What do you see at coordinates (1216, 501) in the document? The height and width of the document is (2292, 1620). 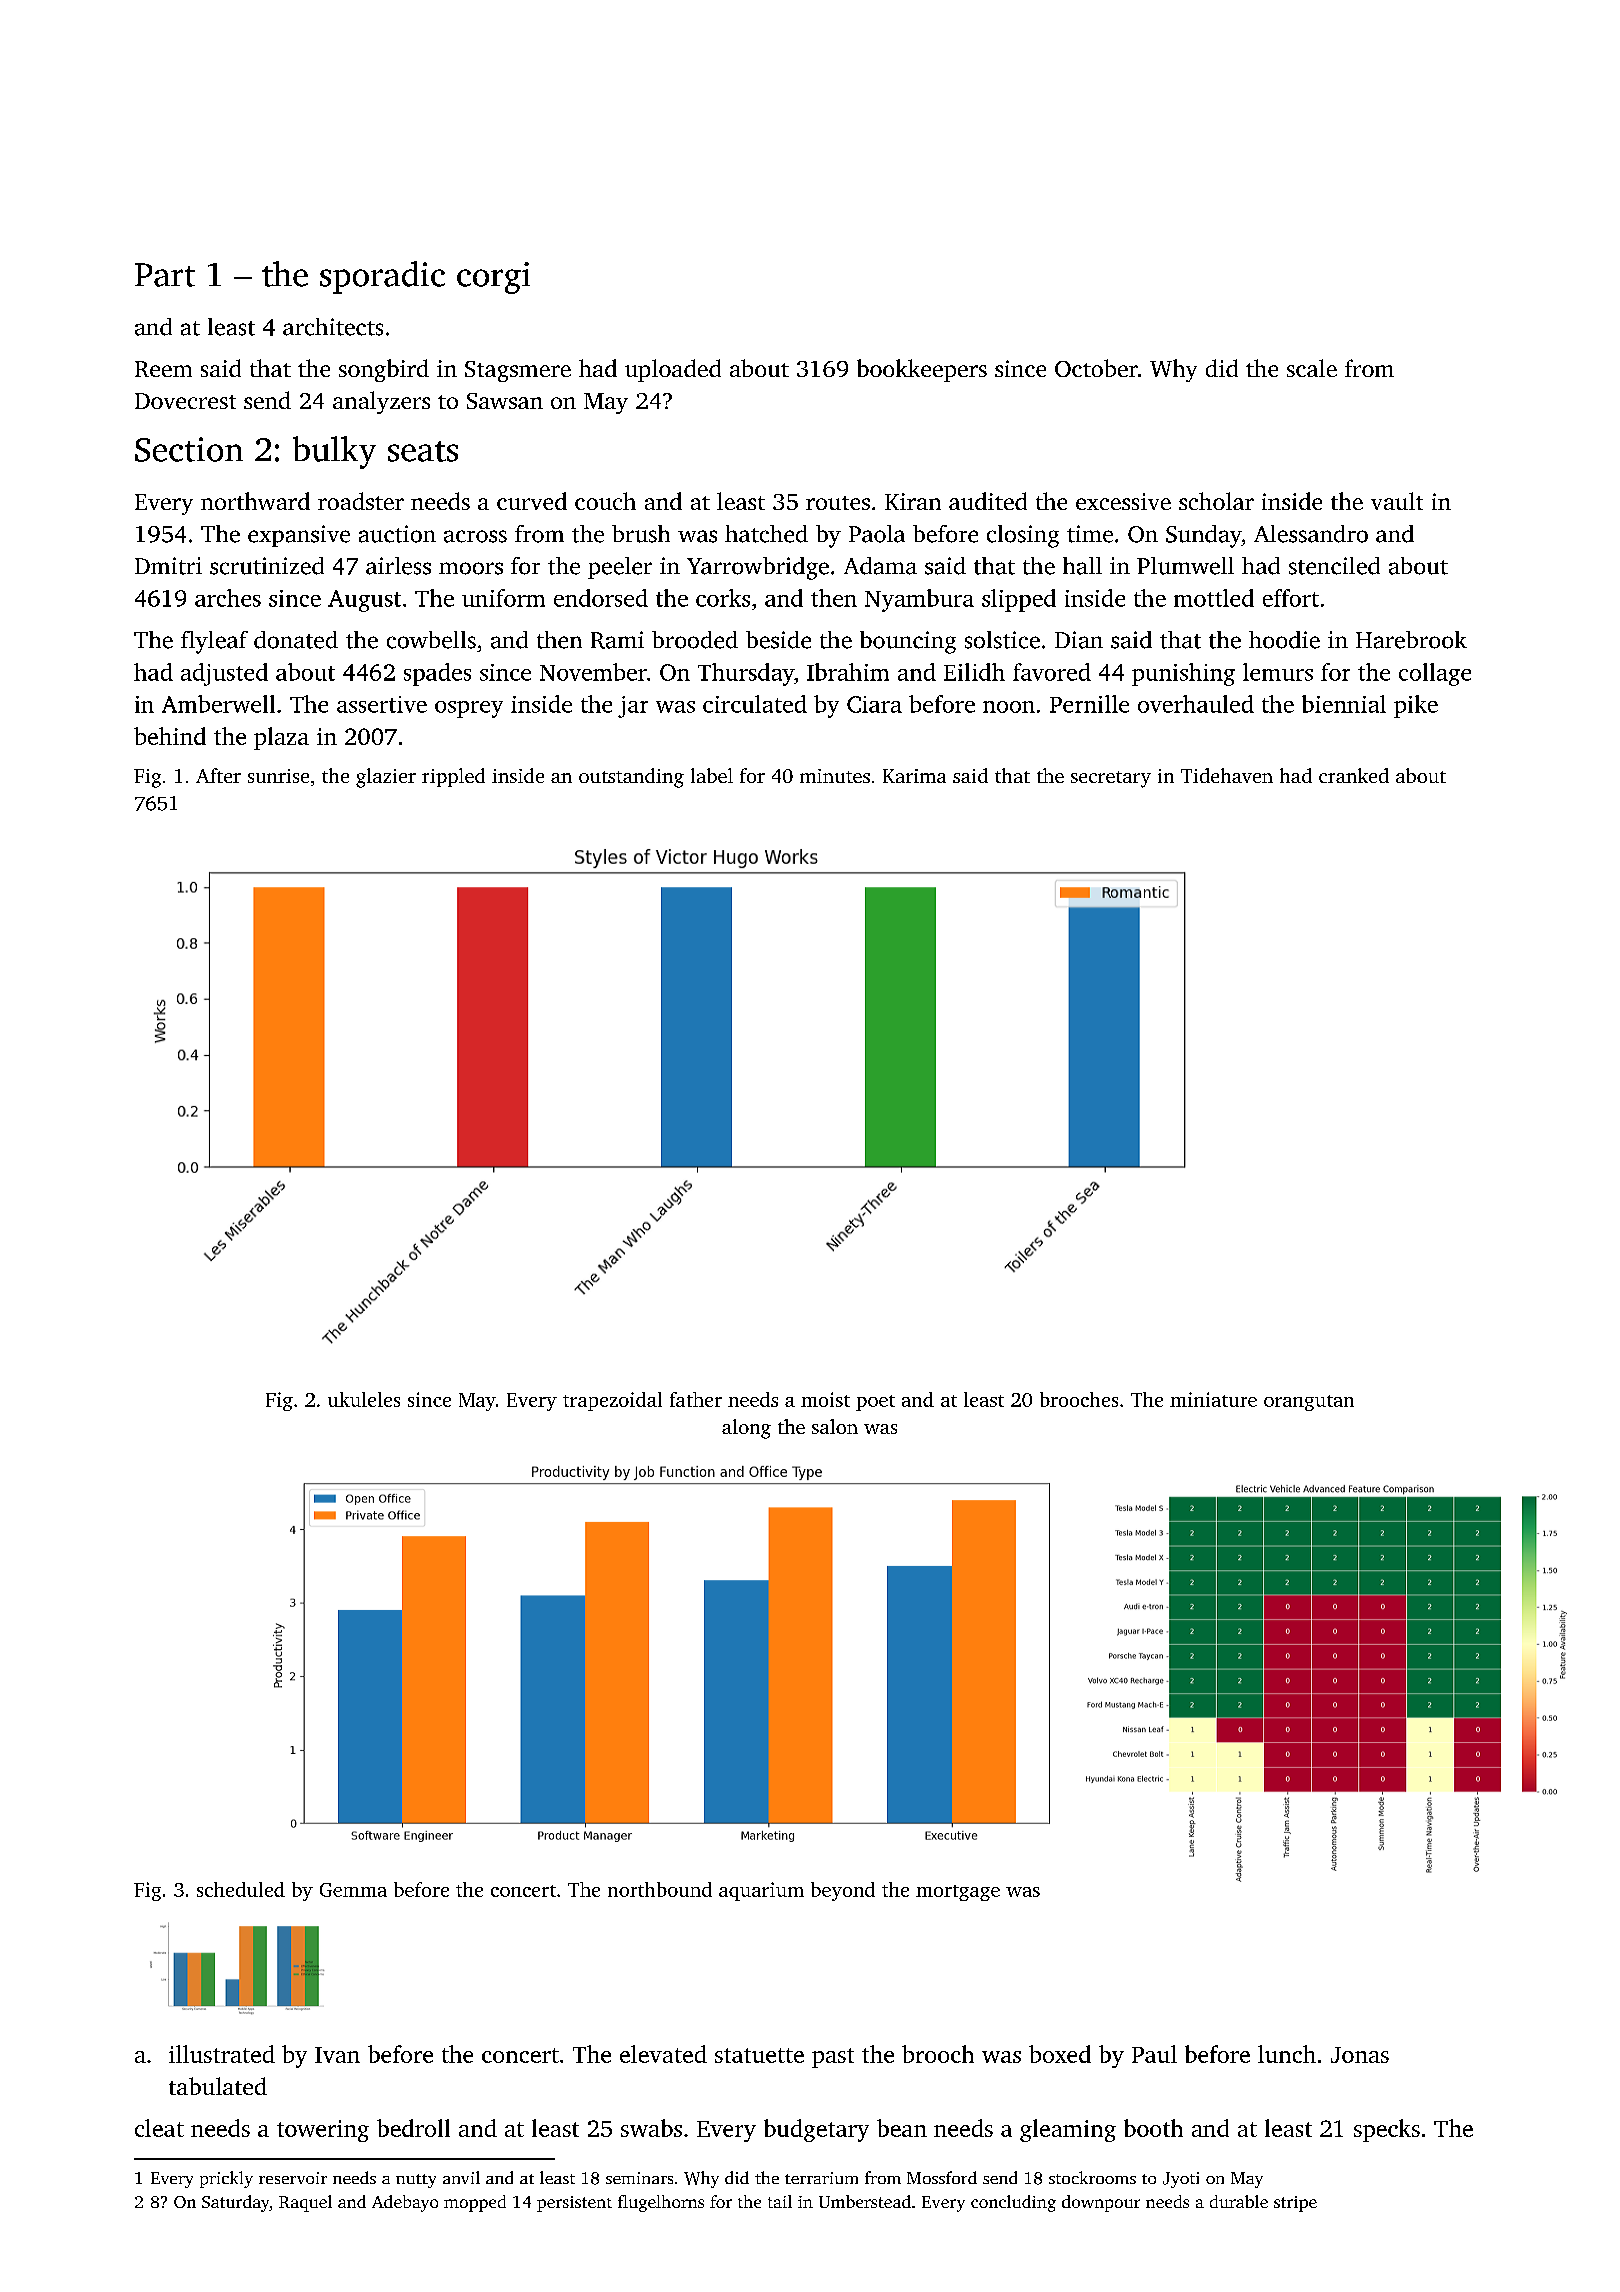 I see `scholar` at bounding box center [1216, 501].
